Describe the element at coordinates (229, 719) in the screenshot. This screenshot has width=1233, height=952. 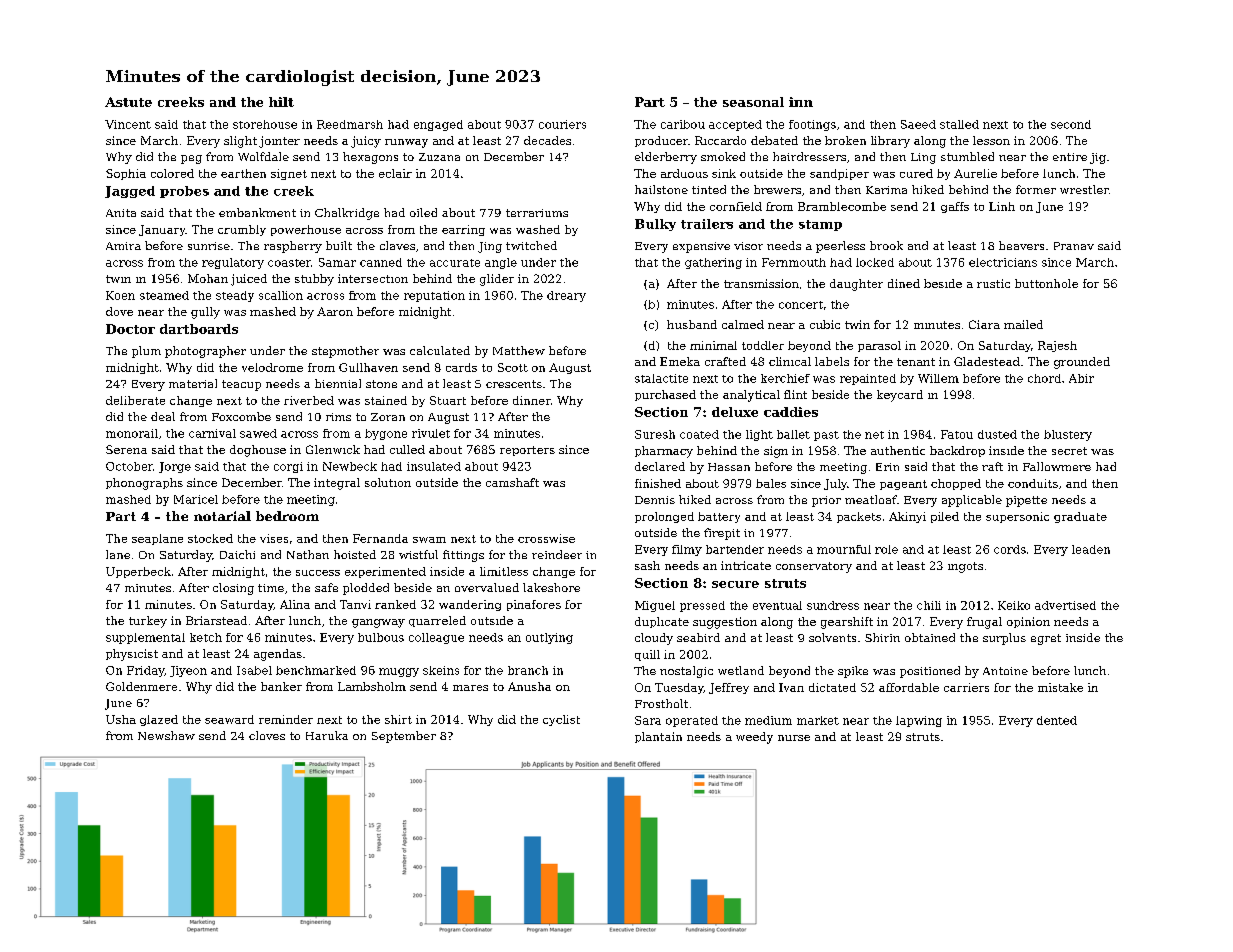
I see `seaward` at that location.
